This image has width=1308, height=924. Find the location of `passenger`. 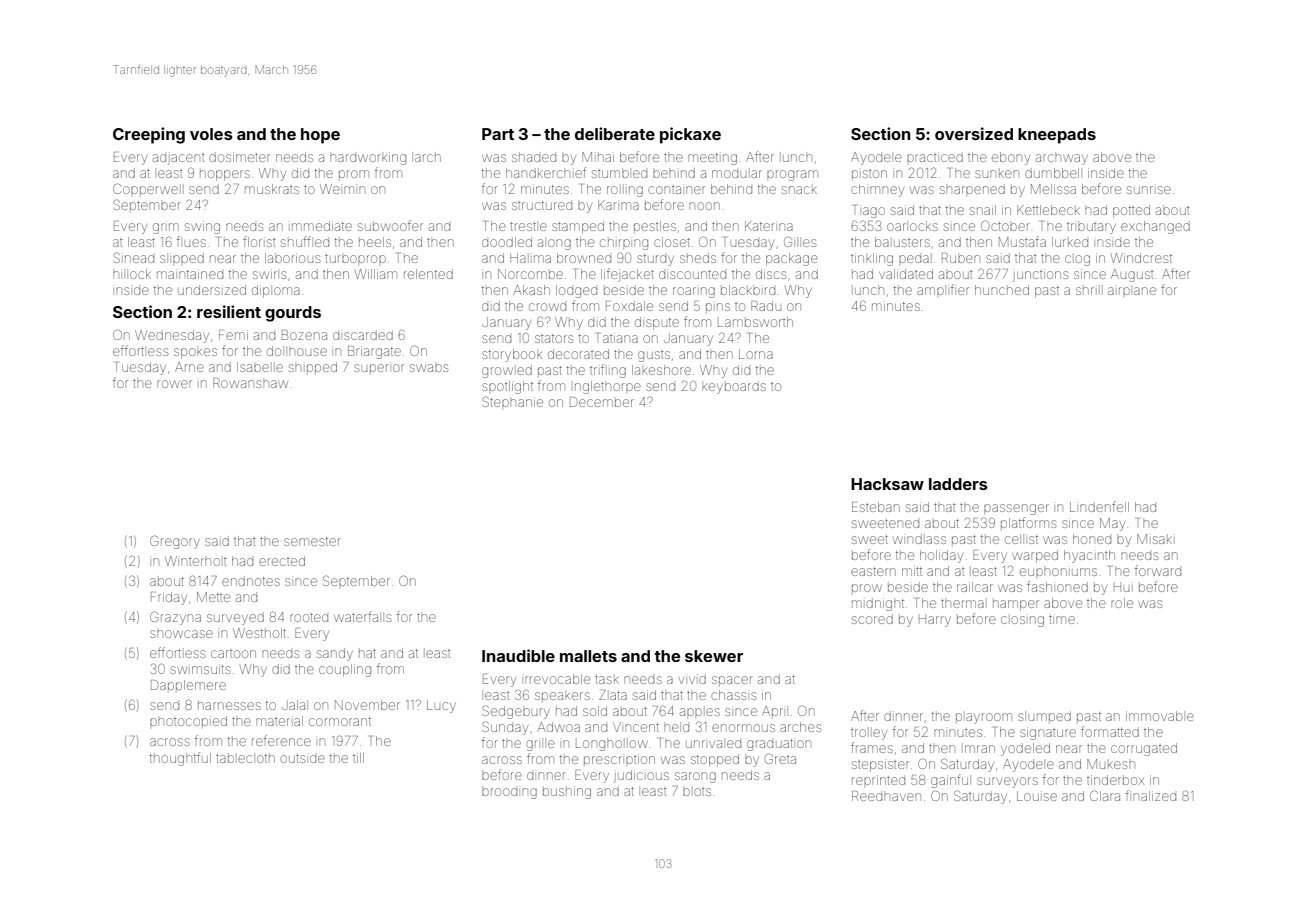

passenger is located at coordinates (1016, 509).
